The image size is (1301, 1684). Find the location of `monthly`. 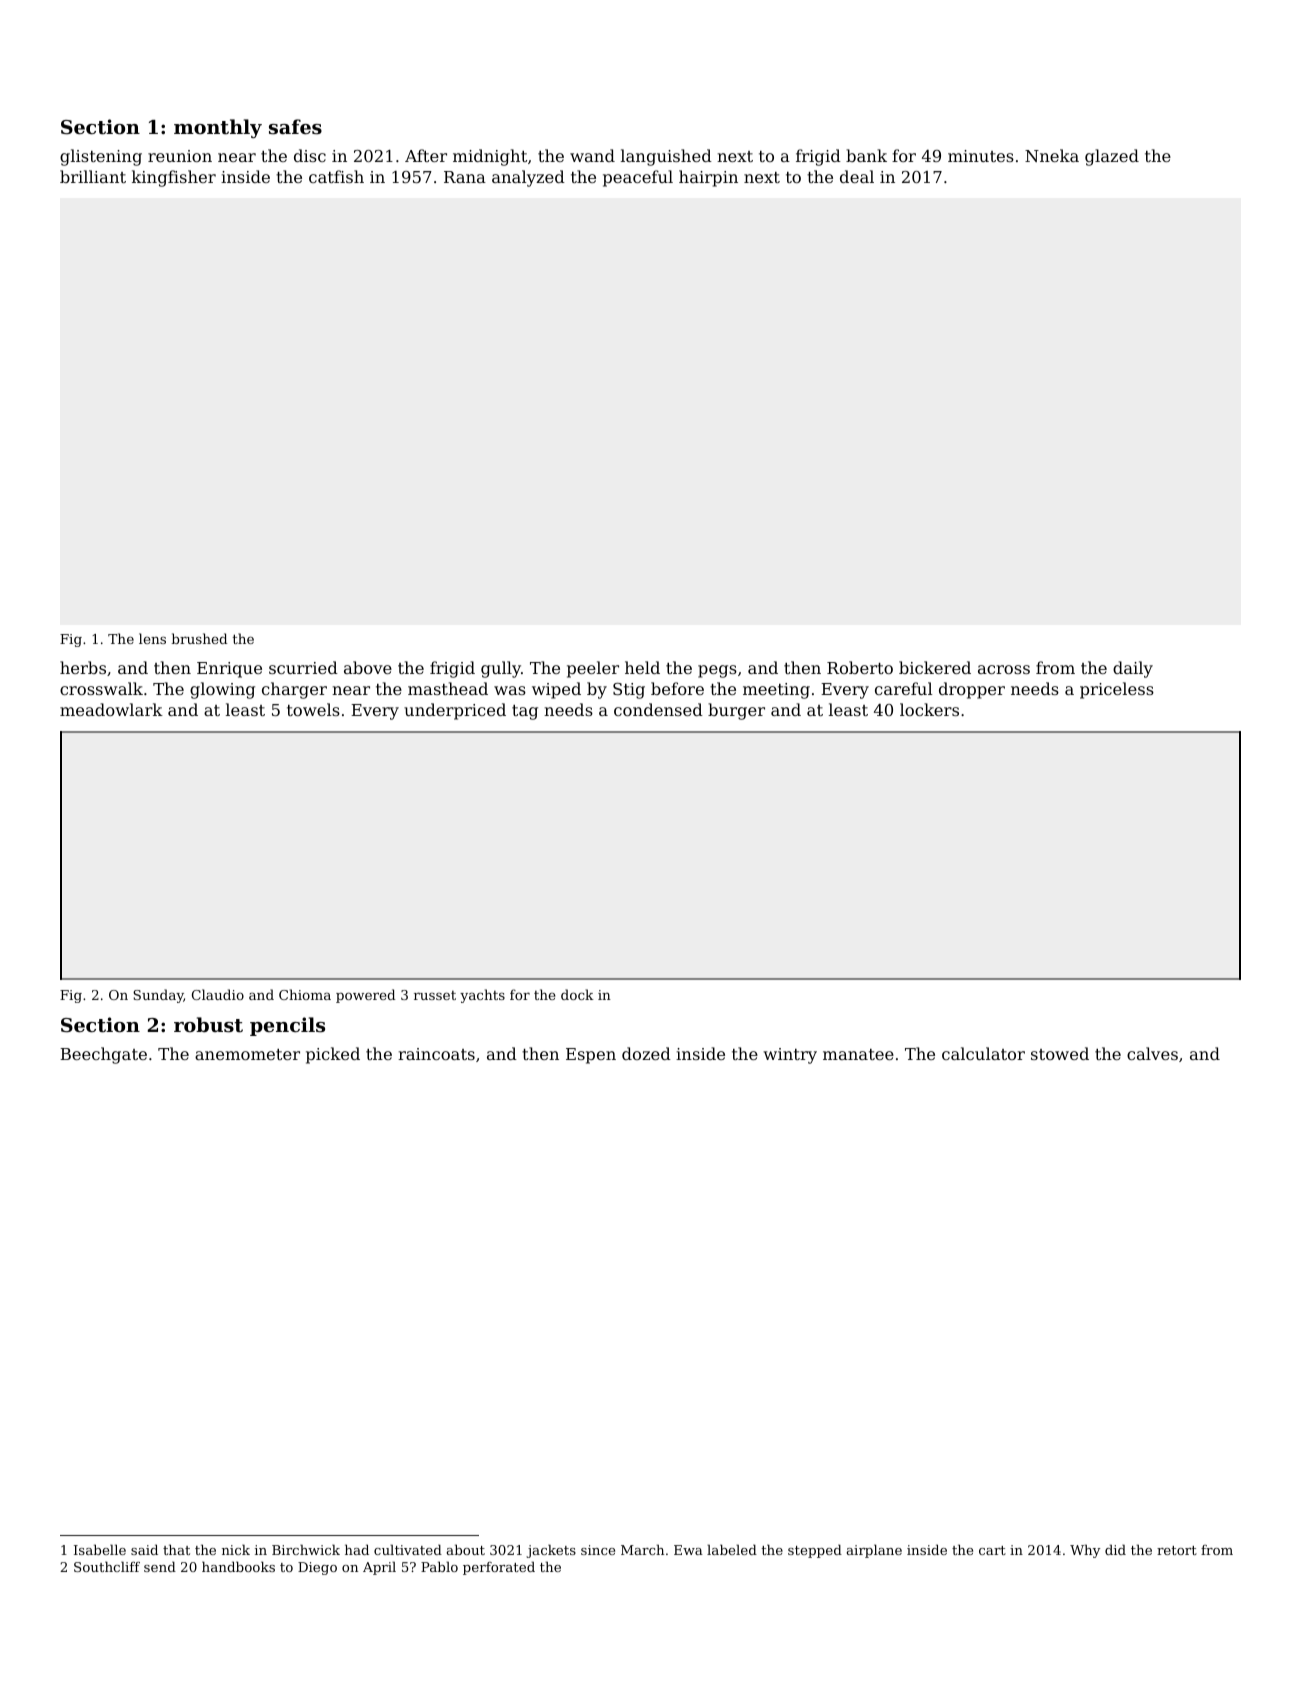

monthly is located at coordinates (218, 128).
